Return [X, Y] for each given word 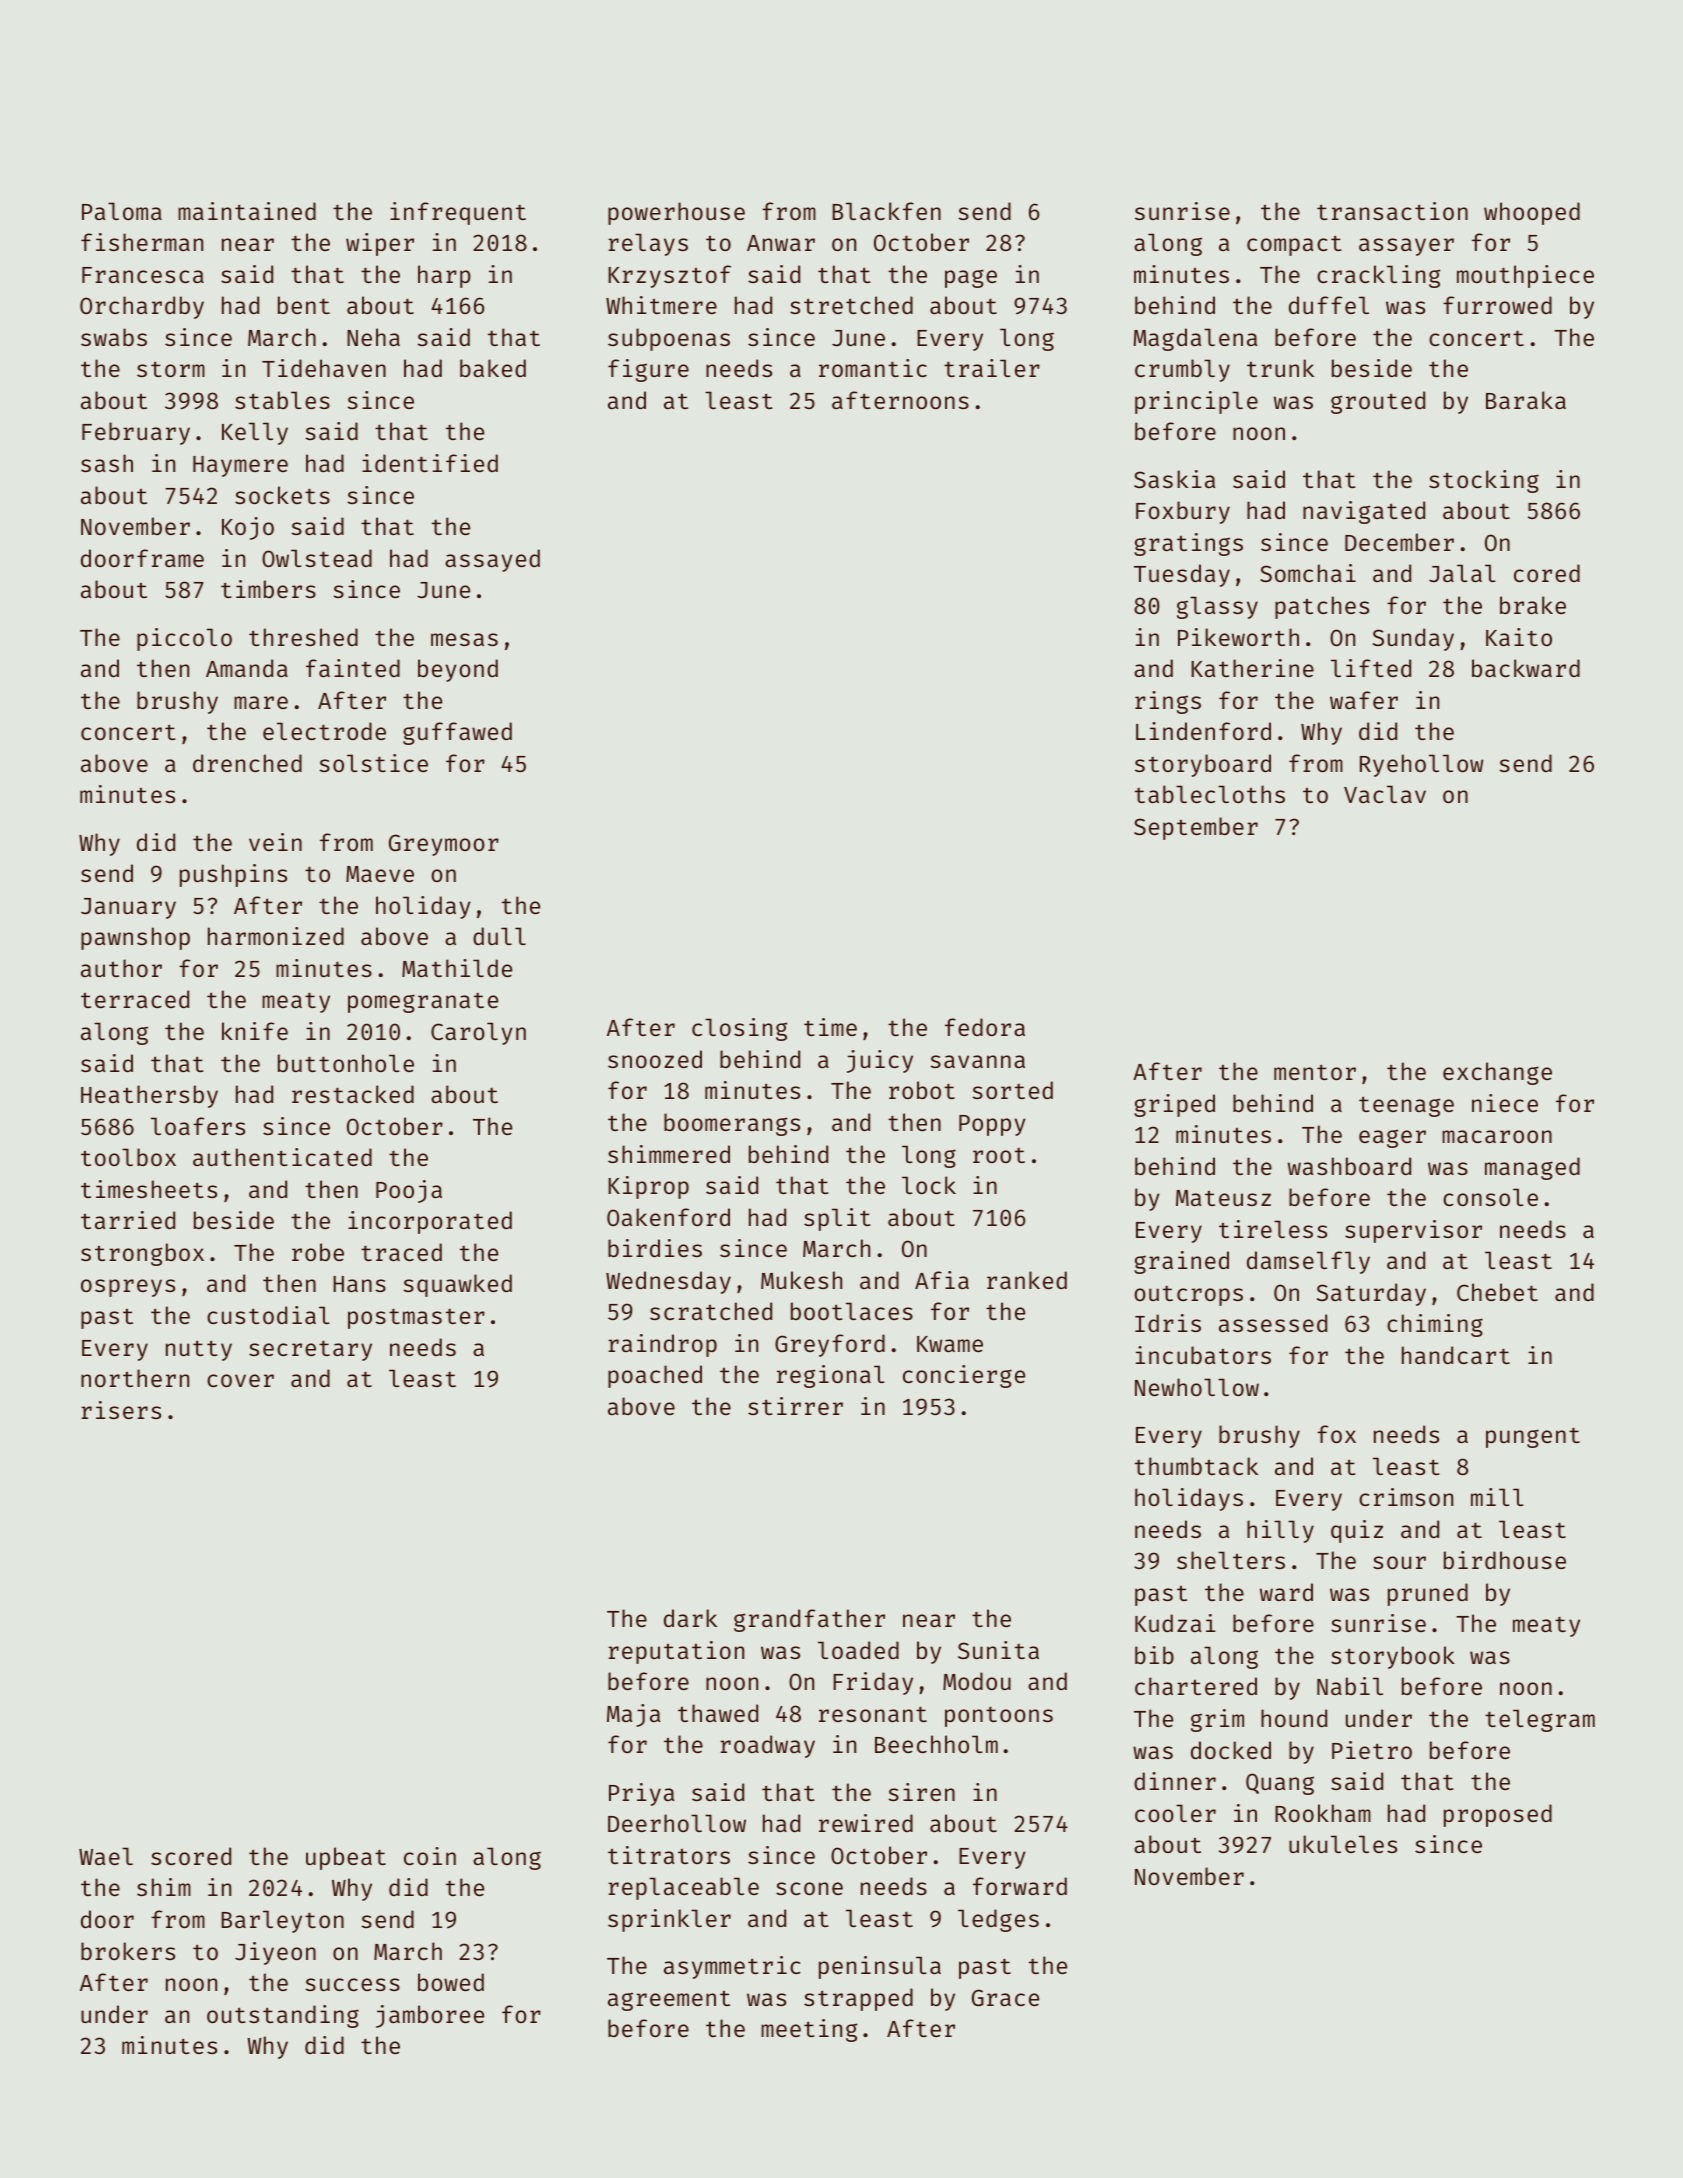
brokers [128, 1951]
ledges [998, 1920]
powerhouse [676, 213]
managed [1532, 1168]
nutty [199, 1350]
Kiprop [648, 1187]
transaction [1392, 211]
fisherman [142, 242]
